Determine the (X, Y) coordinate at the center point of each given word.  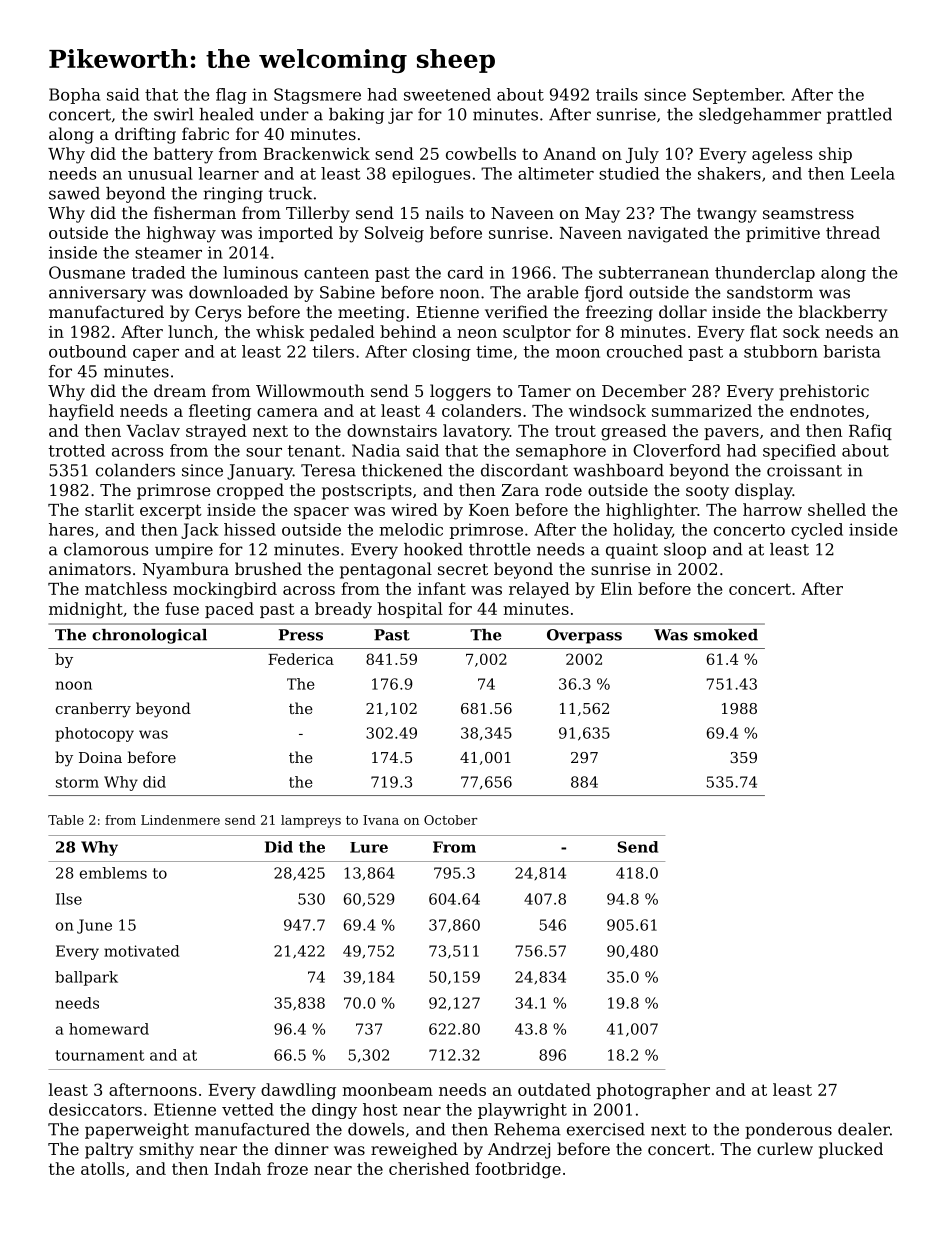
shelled (837, 509)
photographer (653, 1091)
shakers (729, 173)
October (451, 820)
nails (444, 212)
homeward (109, 1029)
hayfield (81, 412)
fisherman (195, 212)
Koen (489, 510)
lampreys (311, 821)
